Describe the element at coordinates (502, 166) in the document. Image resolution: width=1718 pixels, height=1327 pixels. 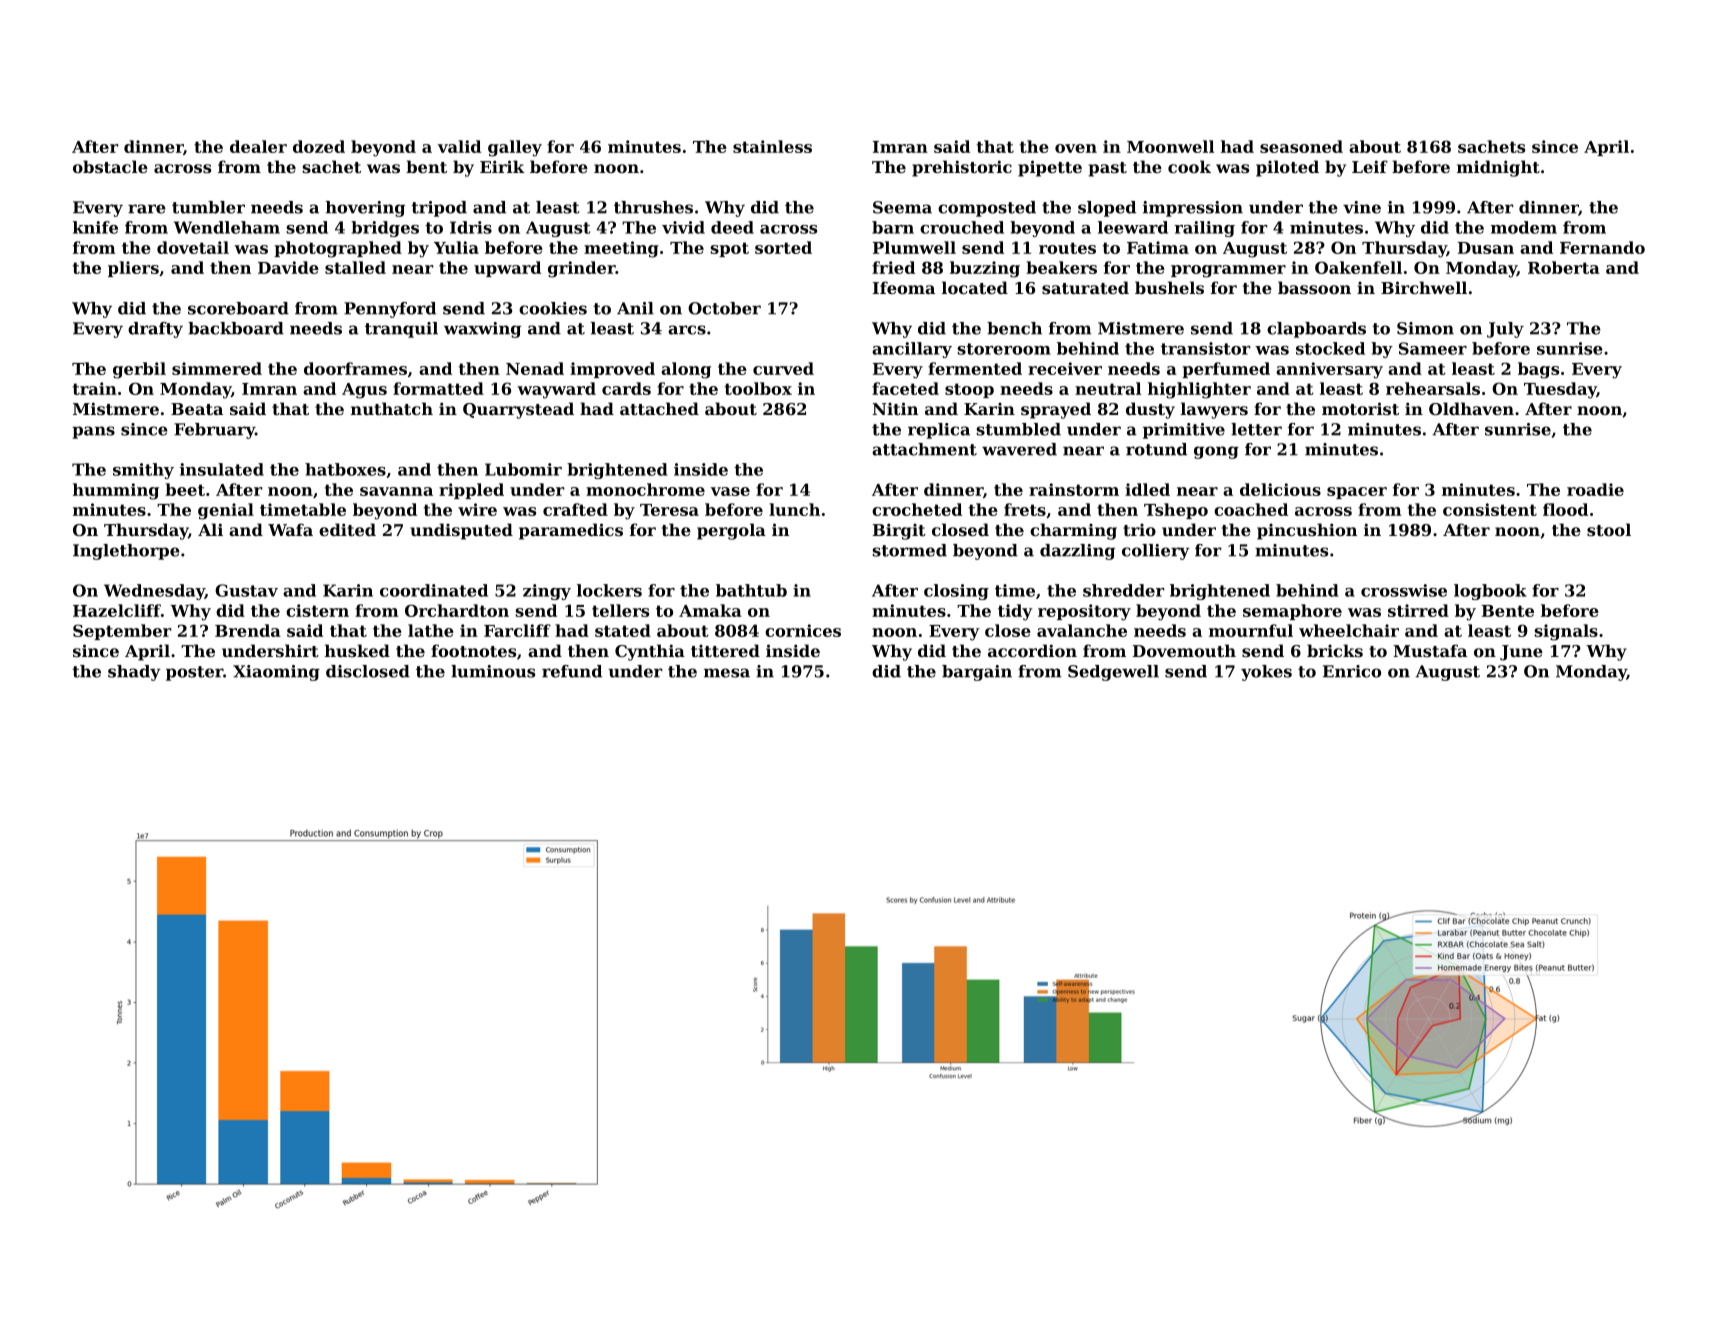
I see `Eirik` at that location.
